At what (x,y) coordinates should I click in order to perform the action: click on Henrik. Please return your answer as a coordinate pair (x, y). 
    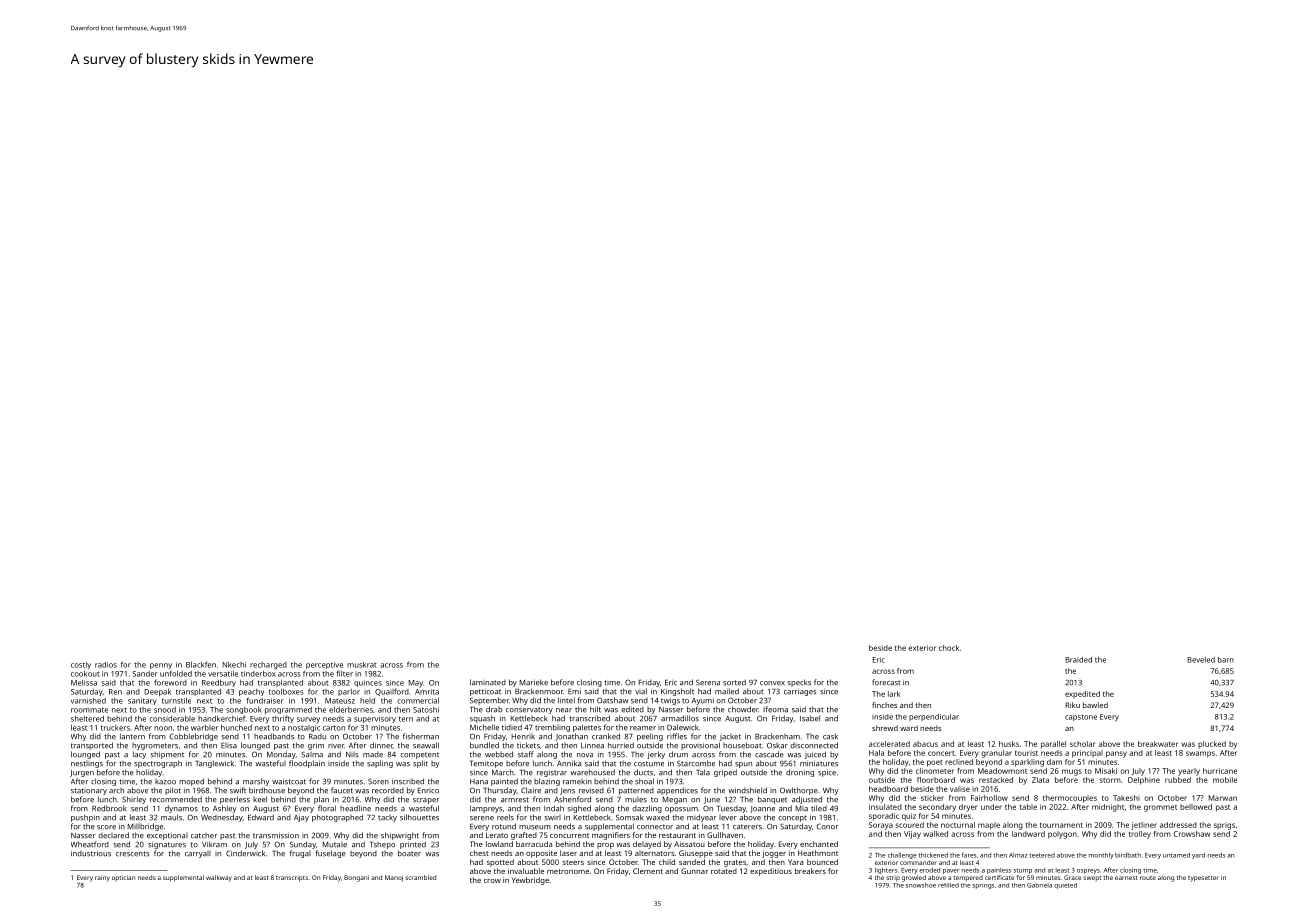
    Looking at the image, I should click on (523, 737).
